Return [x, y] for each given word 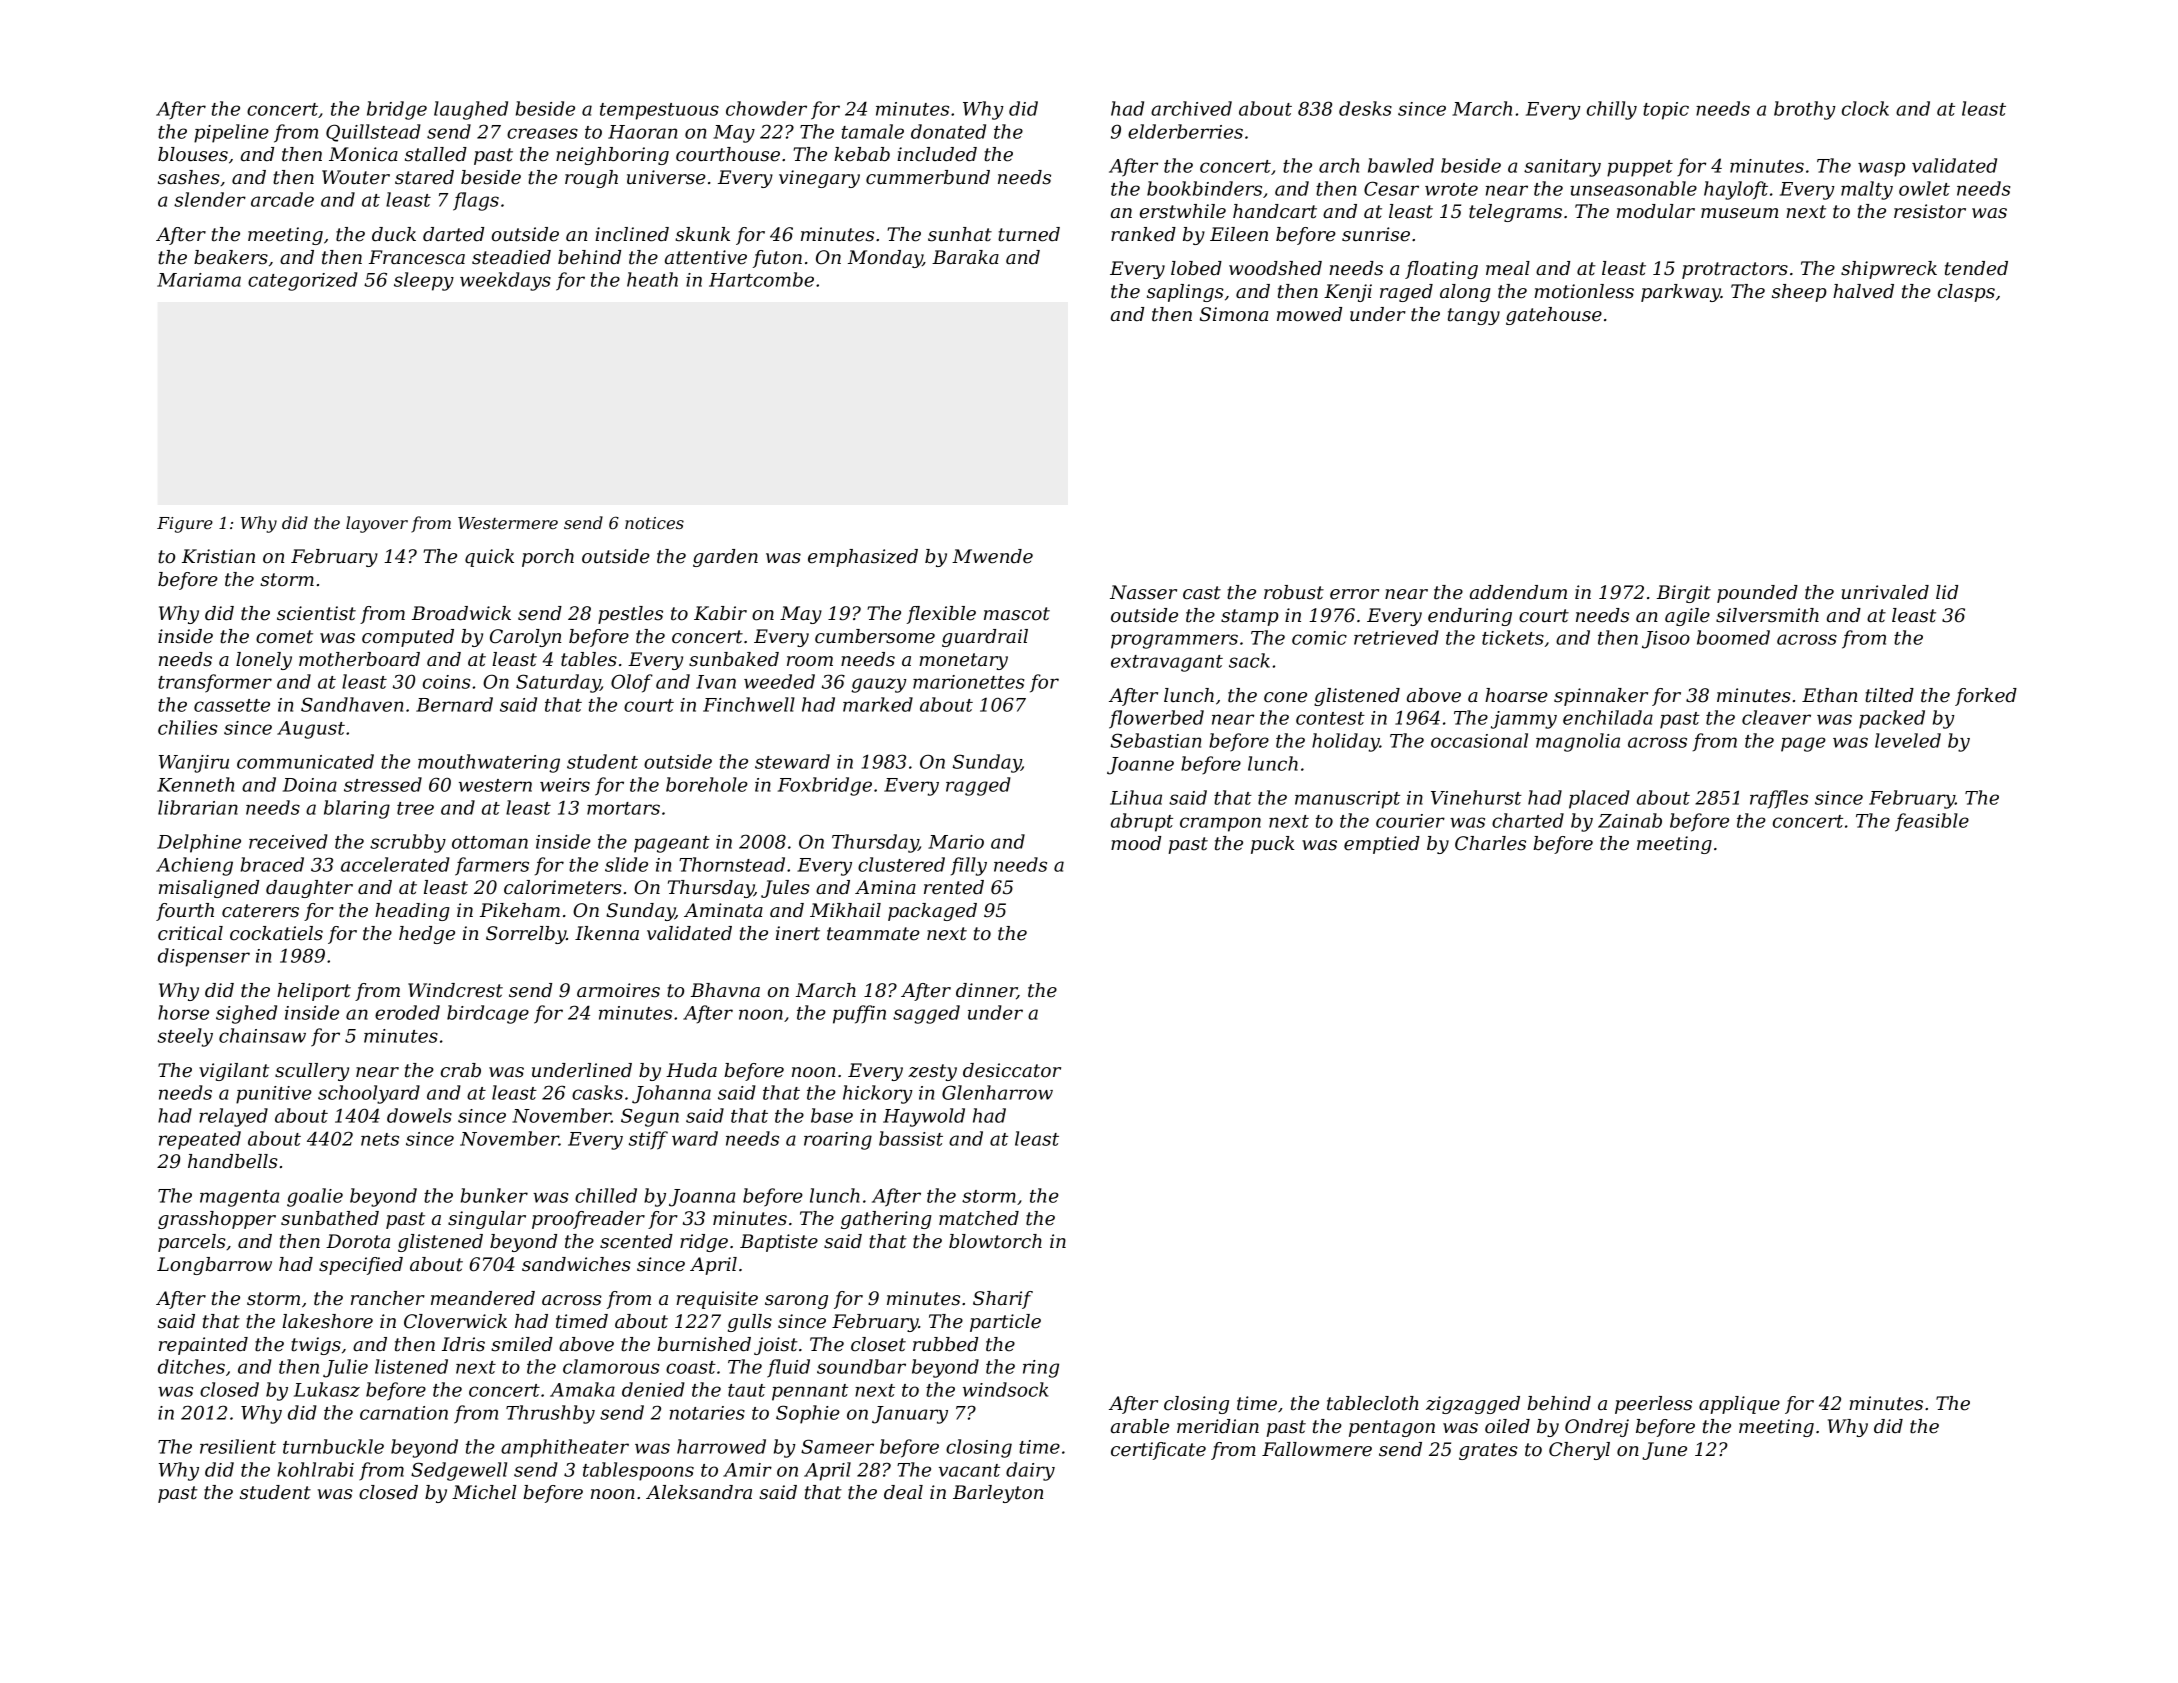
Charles [1490, 843]
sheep [1799, 293]
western [495, 785]
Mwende [992, 556]
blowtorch [995, 1241]
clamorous [611, 1366]
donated [948, 131]
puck [1273, 845]
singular [487, 1220]
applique [1739, 1405]
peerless [1653, 1405]
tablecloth [1373, 1403]
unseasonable [1633, 188]
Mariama [199, 280]
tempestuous [659, 111]
